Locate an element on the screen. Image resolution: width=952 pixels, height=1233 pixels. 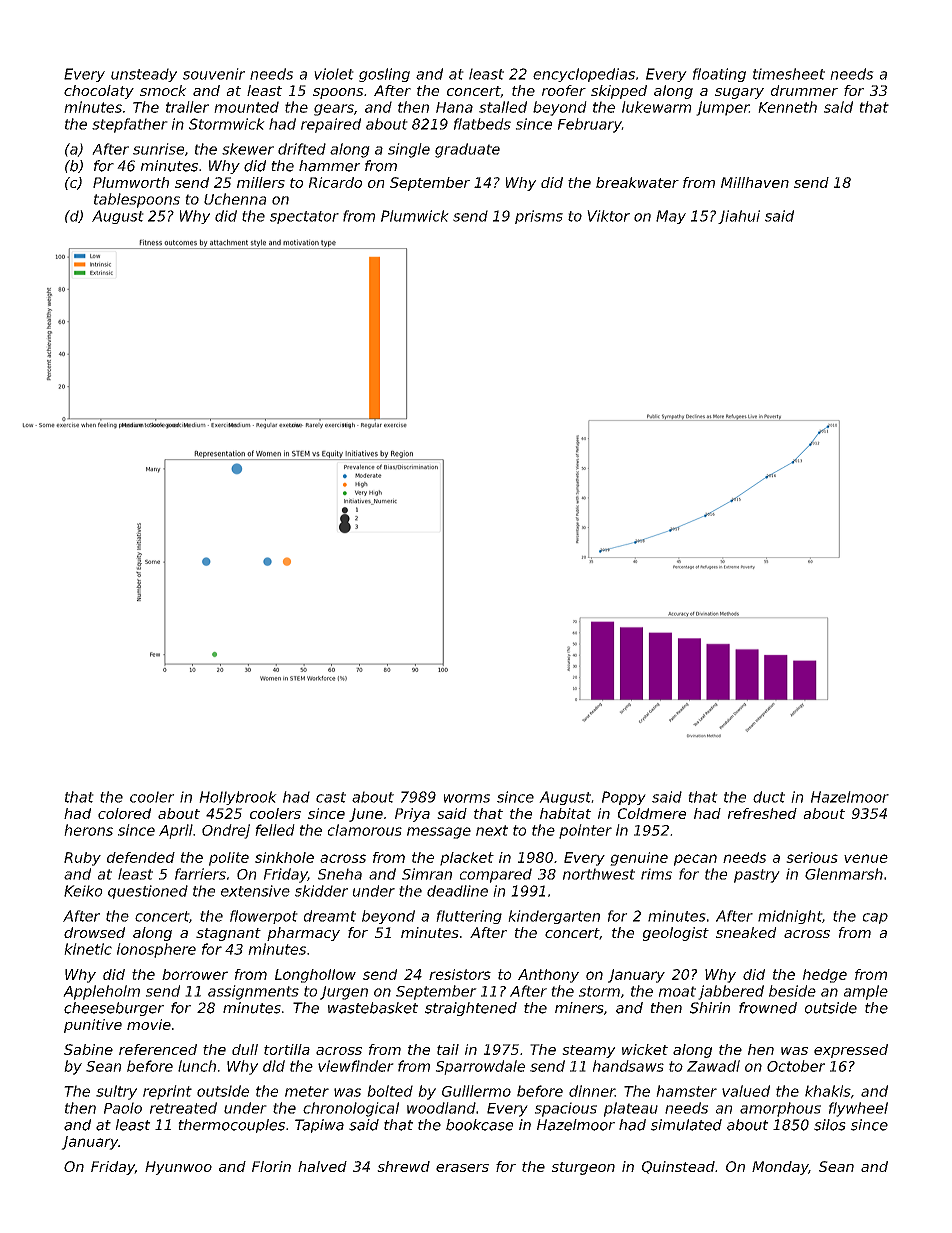
beside is located at coordinates (792, 991).
